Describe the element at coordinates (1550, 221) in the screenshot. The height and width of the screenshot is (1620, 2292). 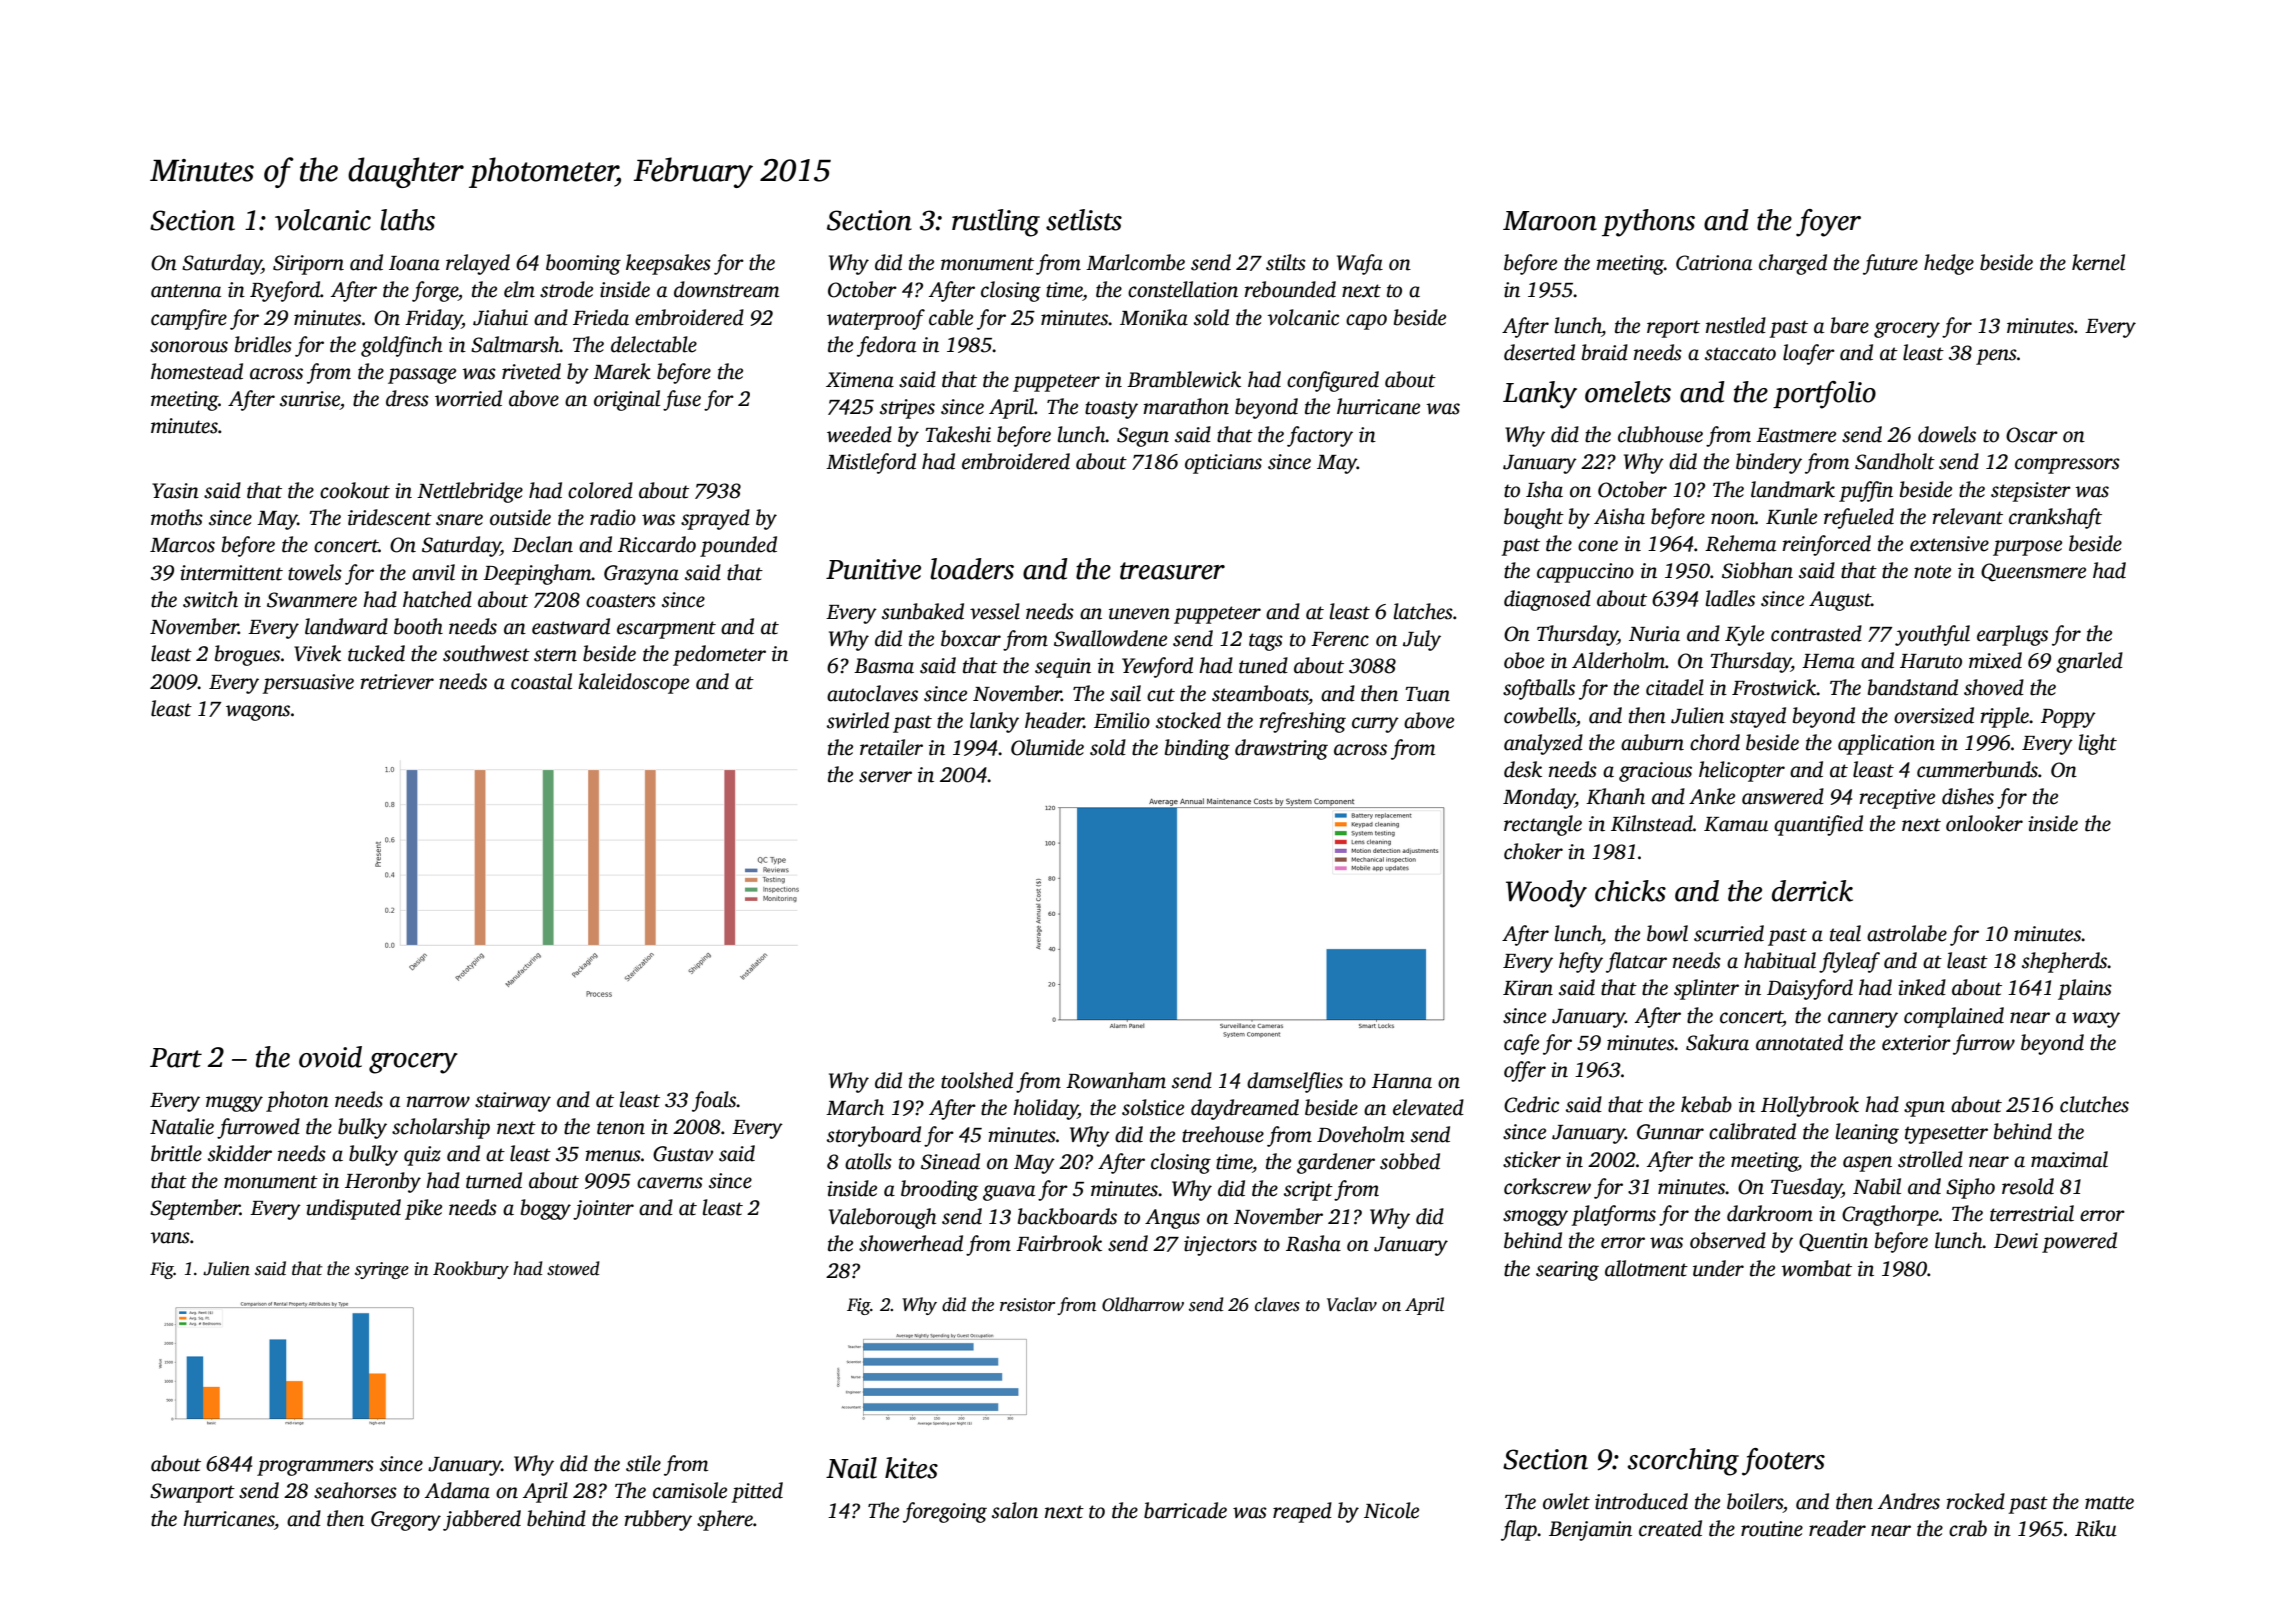
I see `Maroon` at that location.
